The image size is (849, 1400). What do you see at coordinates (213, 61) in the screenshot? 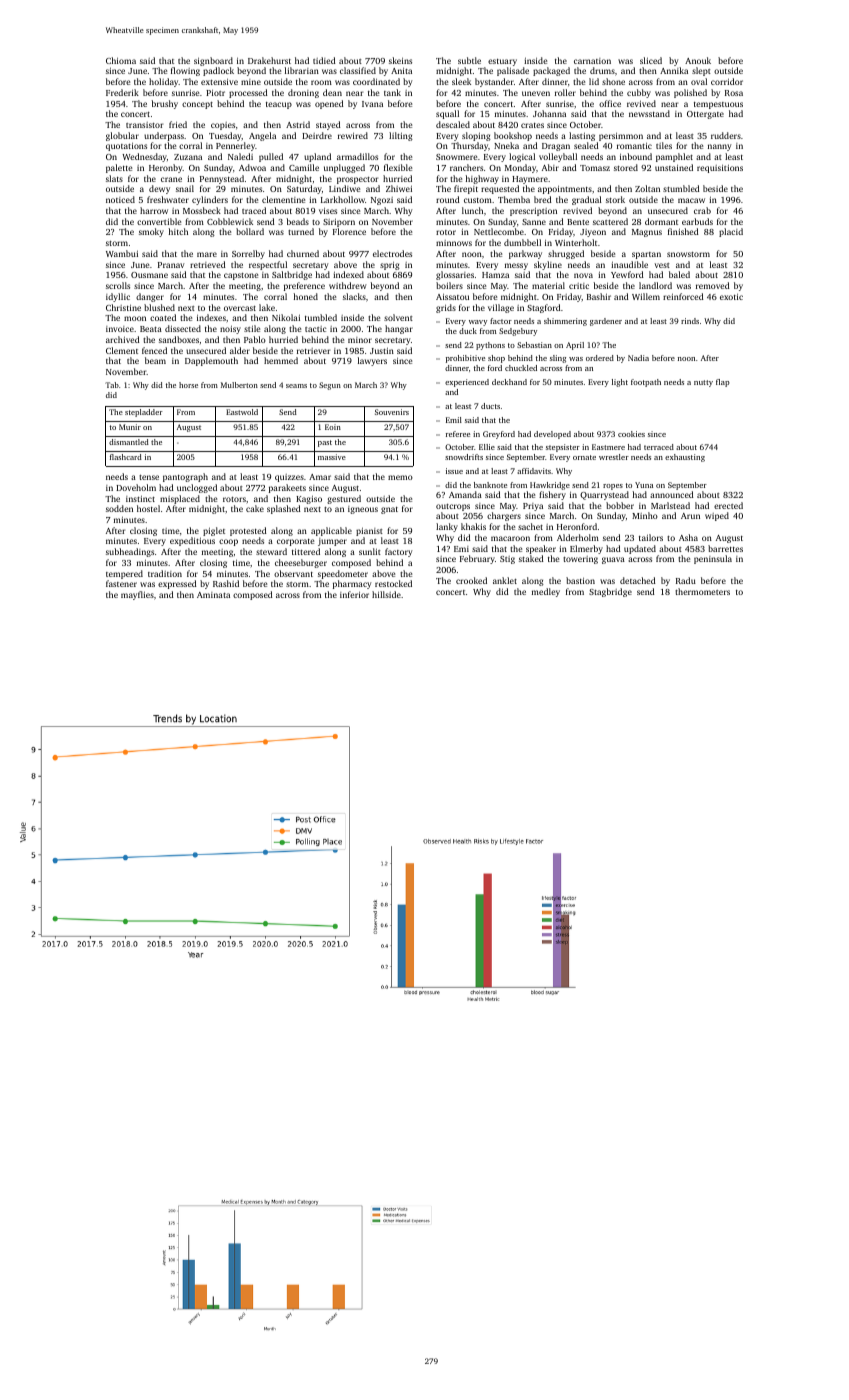
I see `signboard` at bounding box center [213, 61].
